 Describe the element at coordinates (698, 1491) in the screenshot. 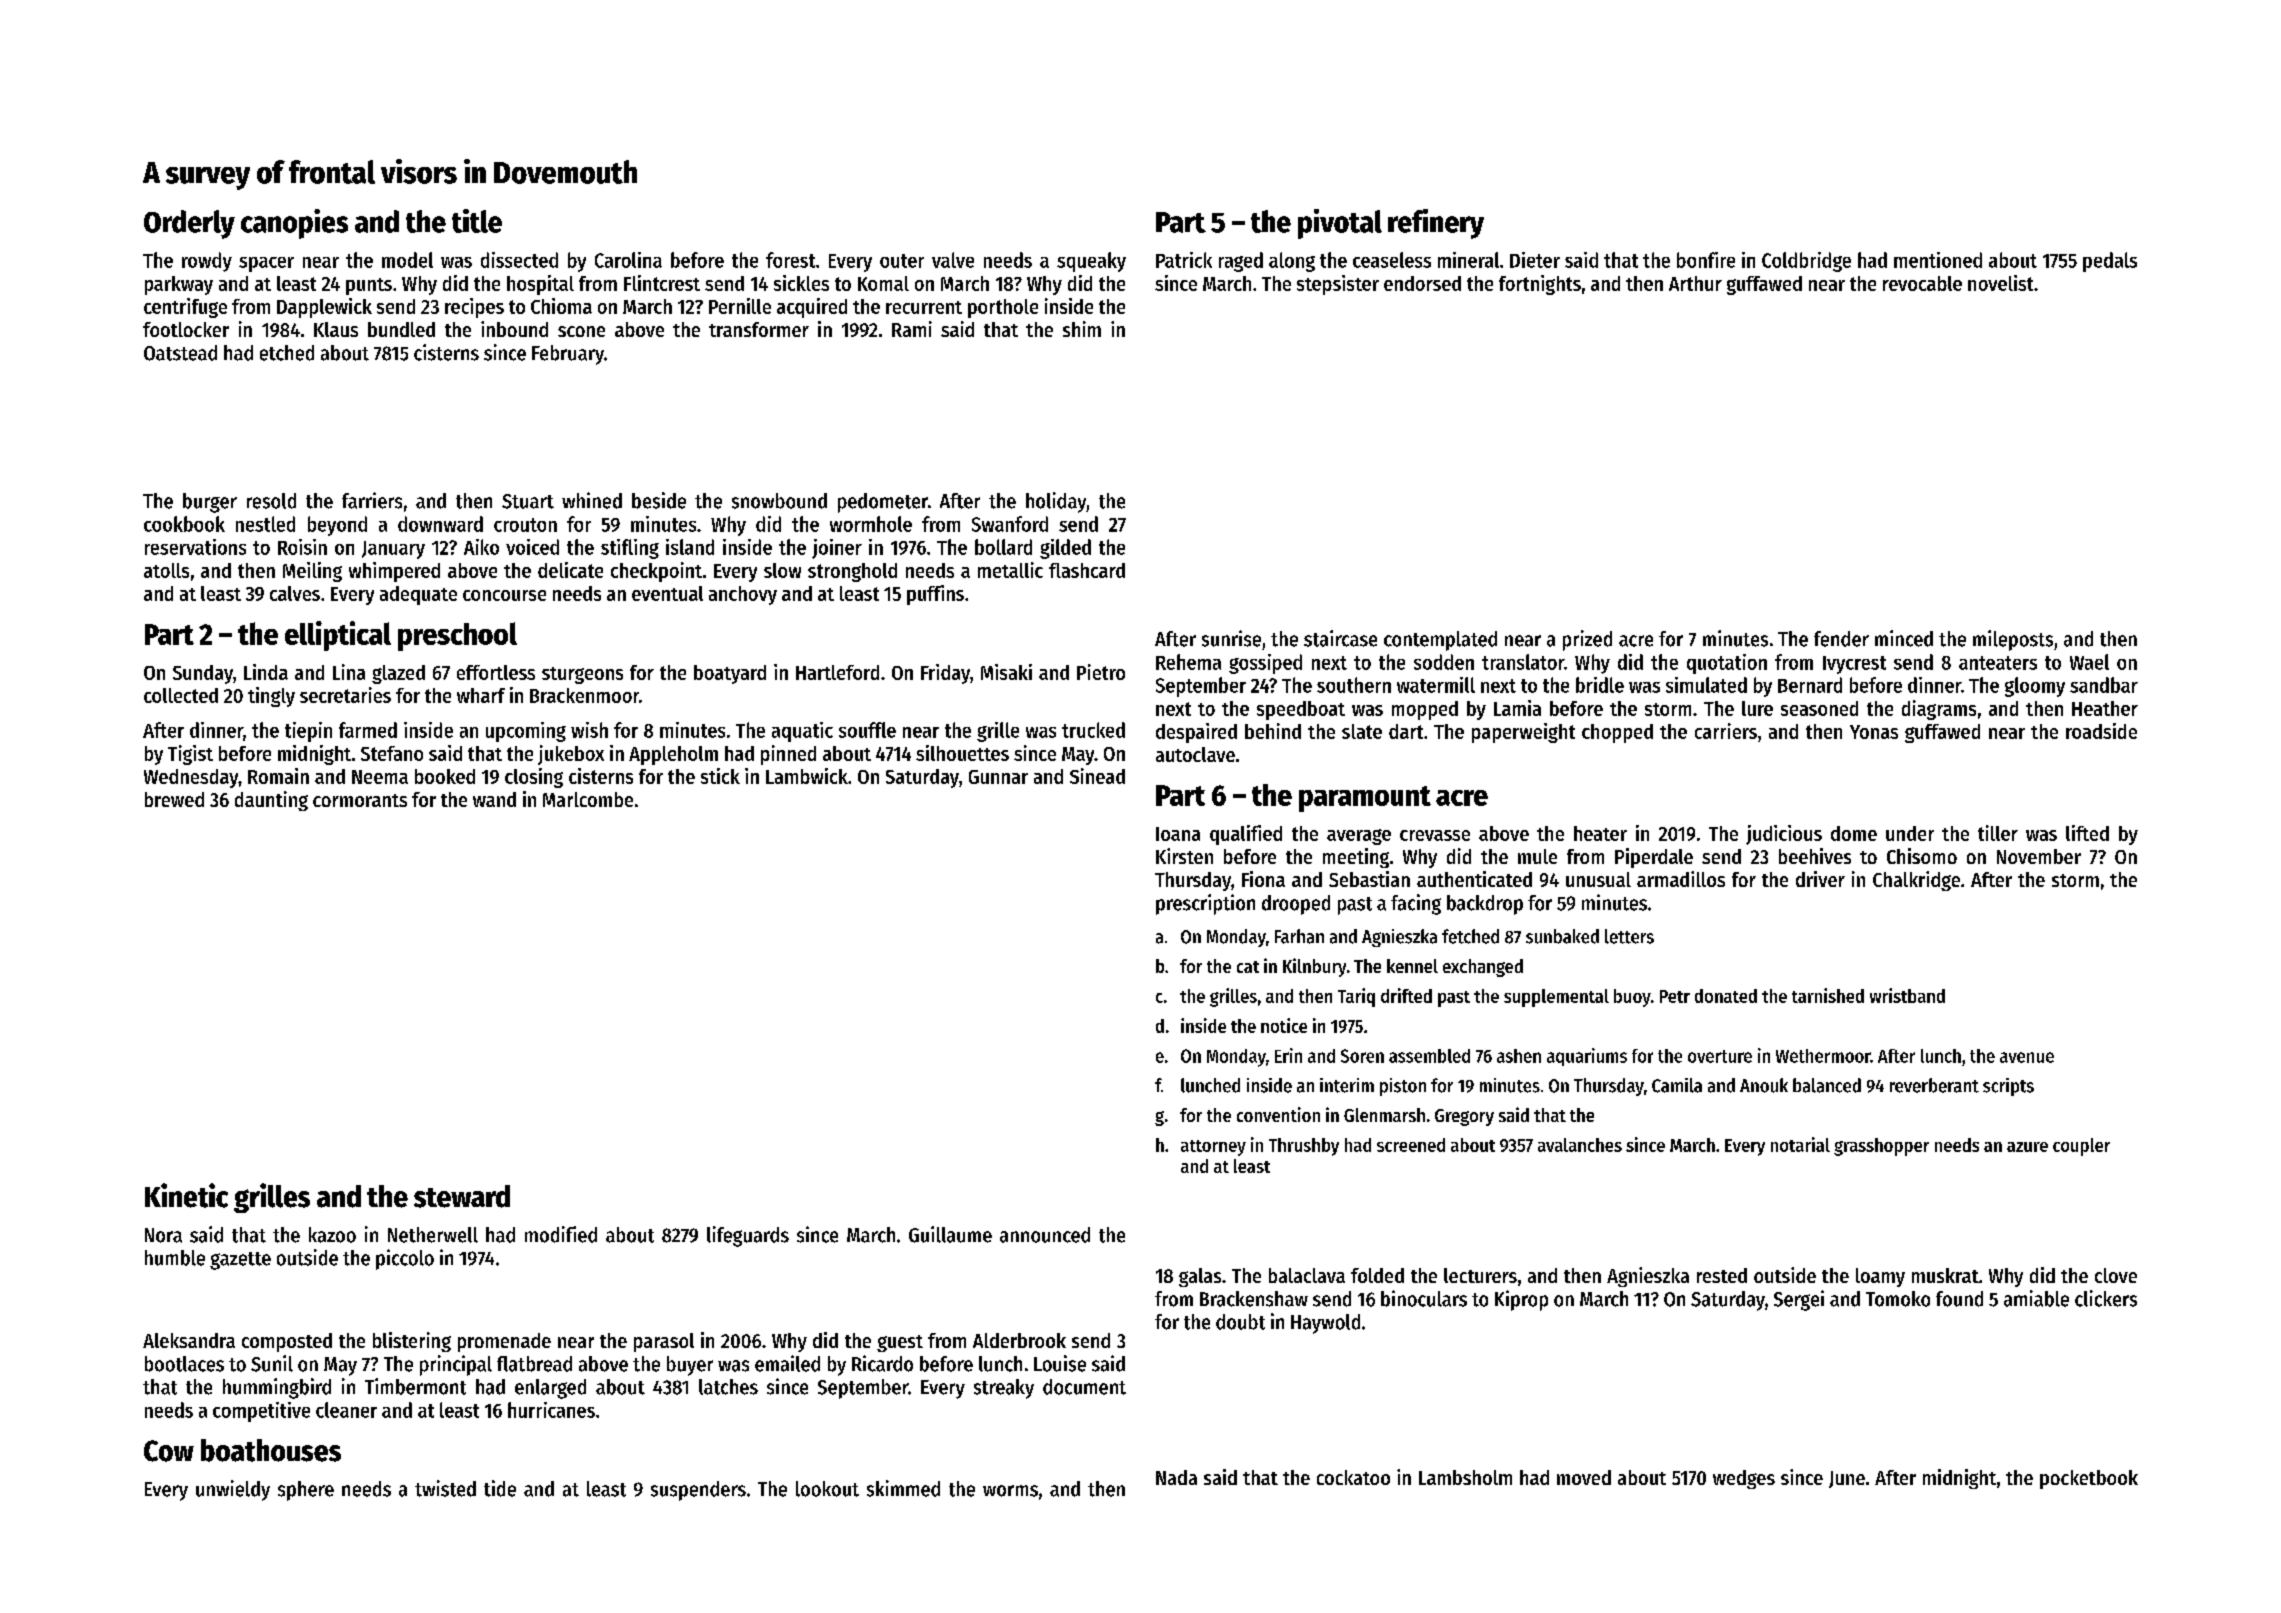

I see `suspenders` at that location.
